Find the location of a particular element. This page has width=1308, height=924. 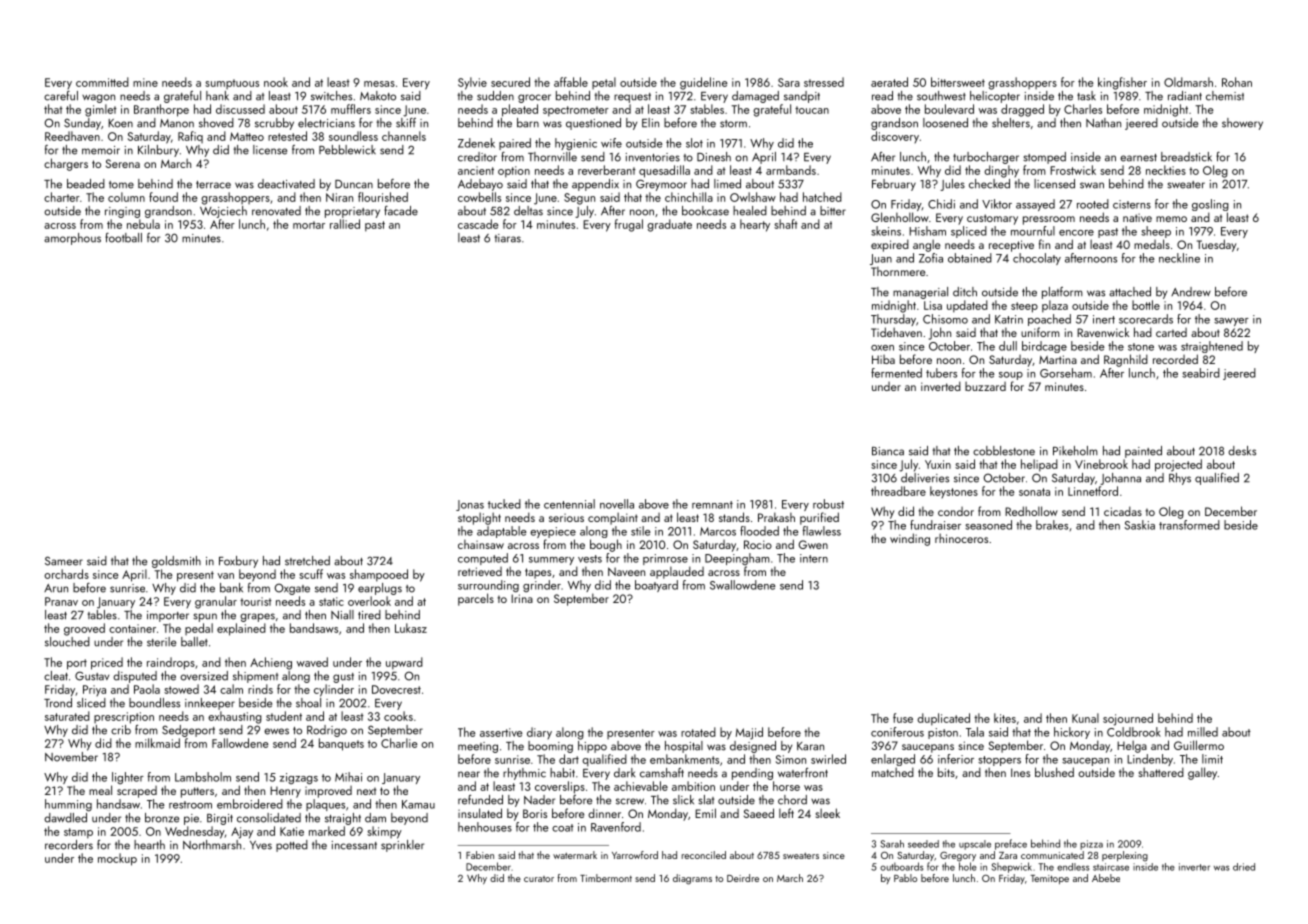

milled is located at coordinates (1203, 732).
